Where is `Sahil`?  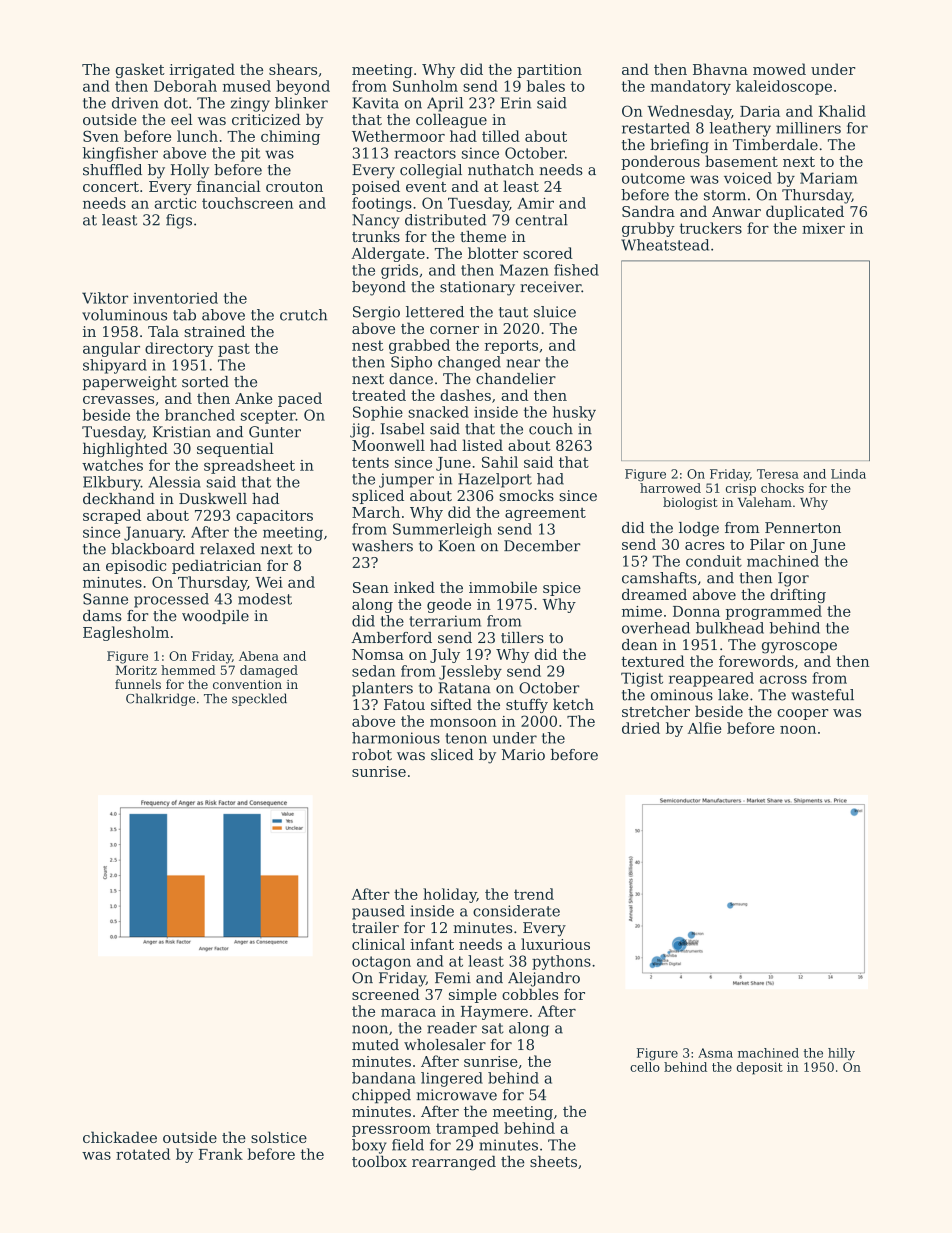 Sahil is located at coordinates (500, 462).
